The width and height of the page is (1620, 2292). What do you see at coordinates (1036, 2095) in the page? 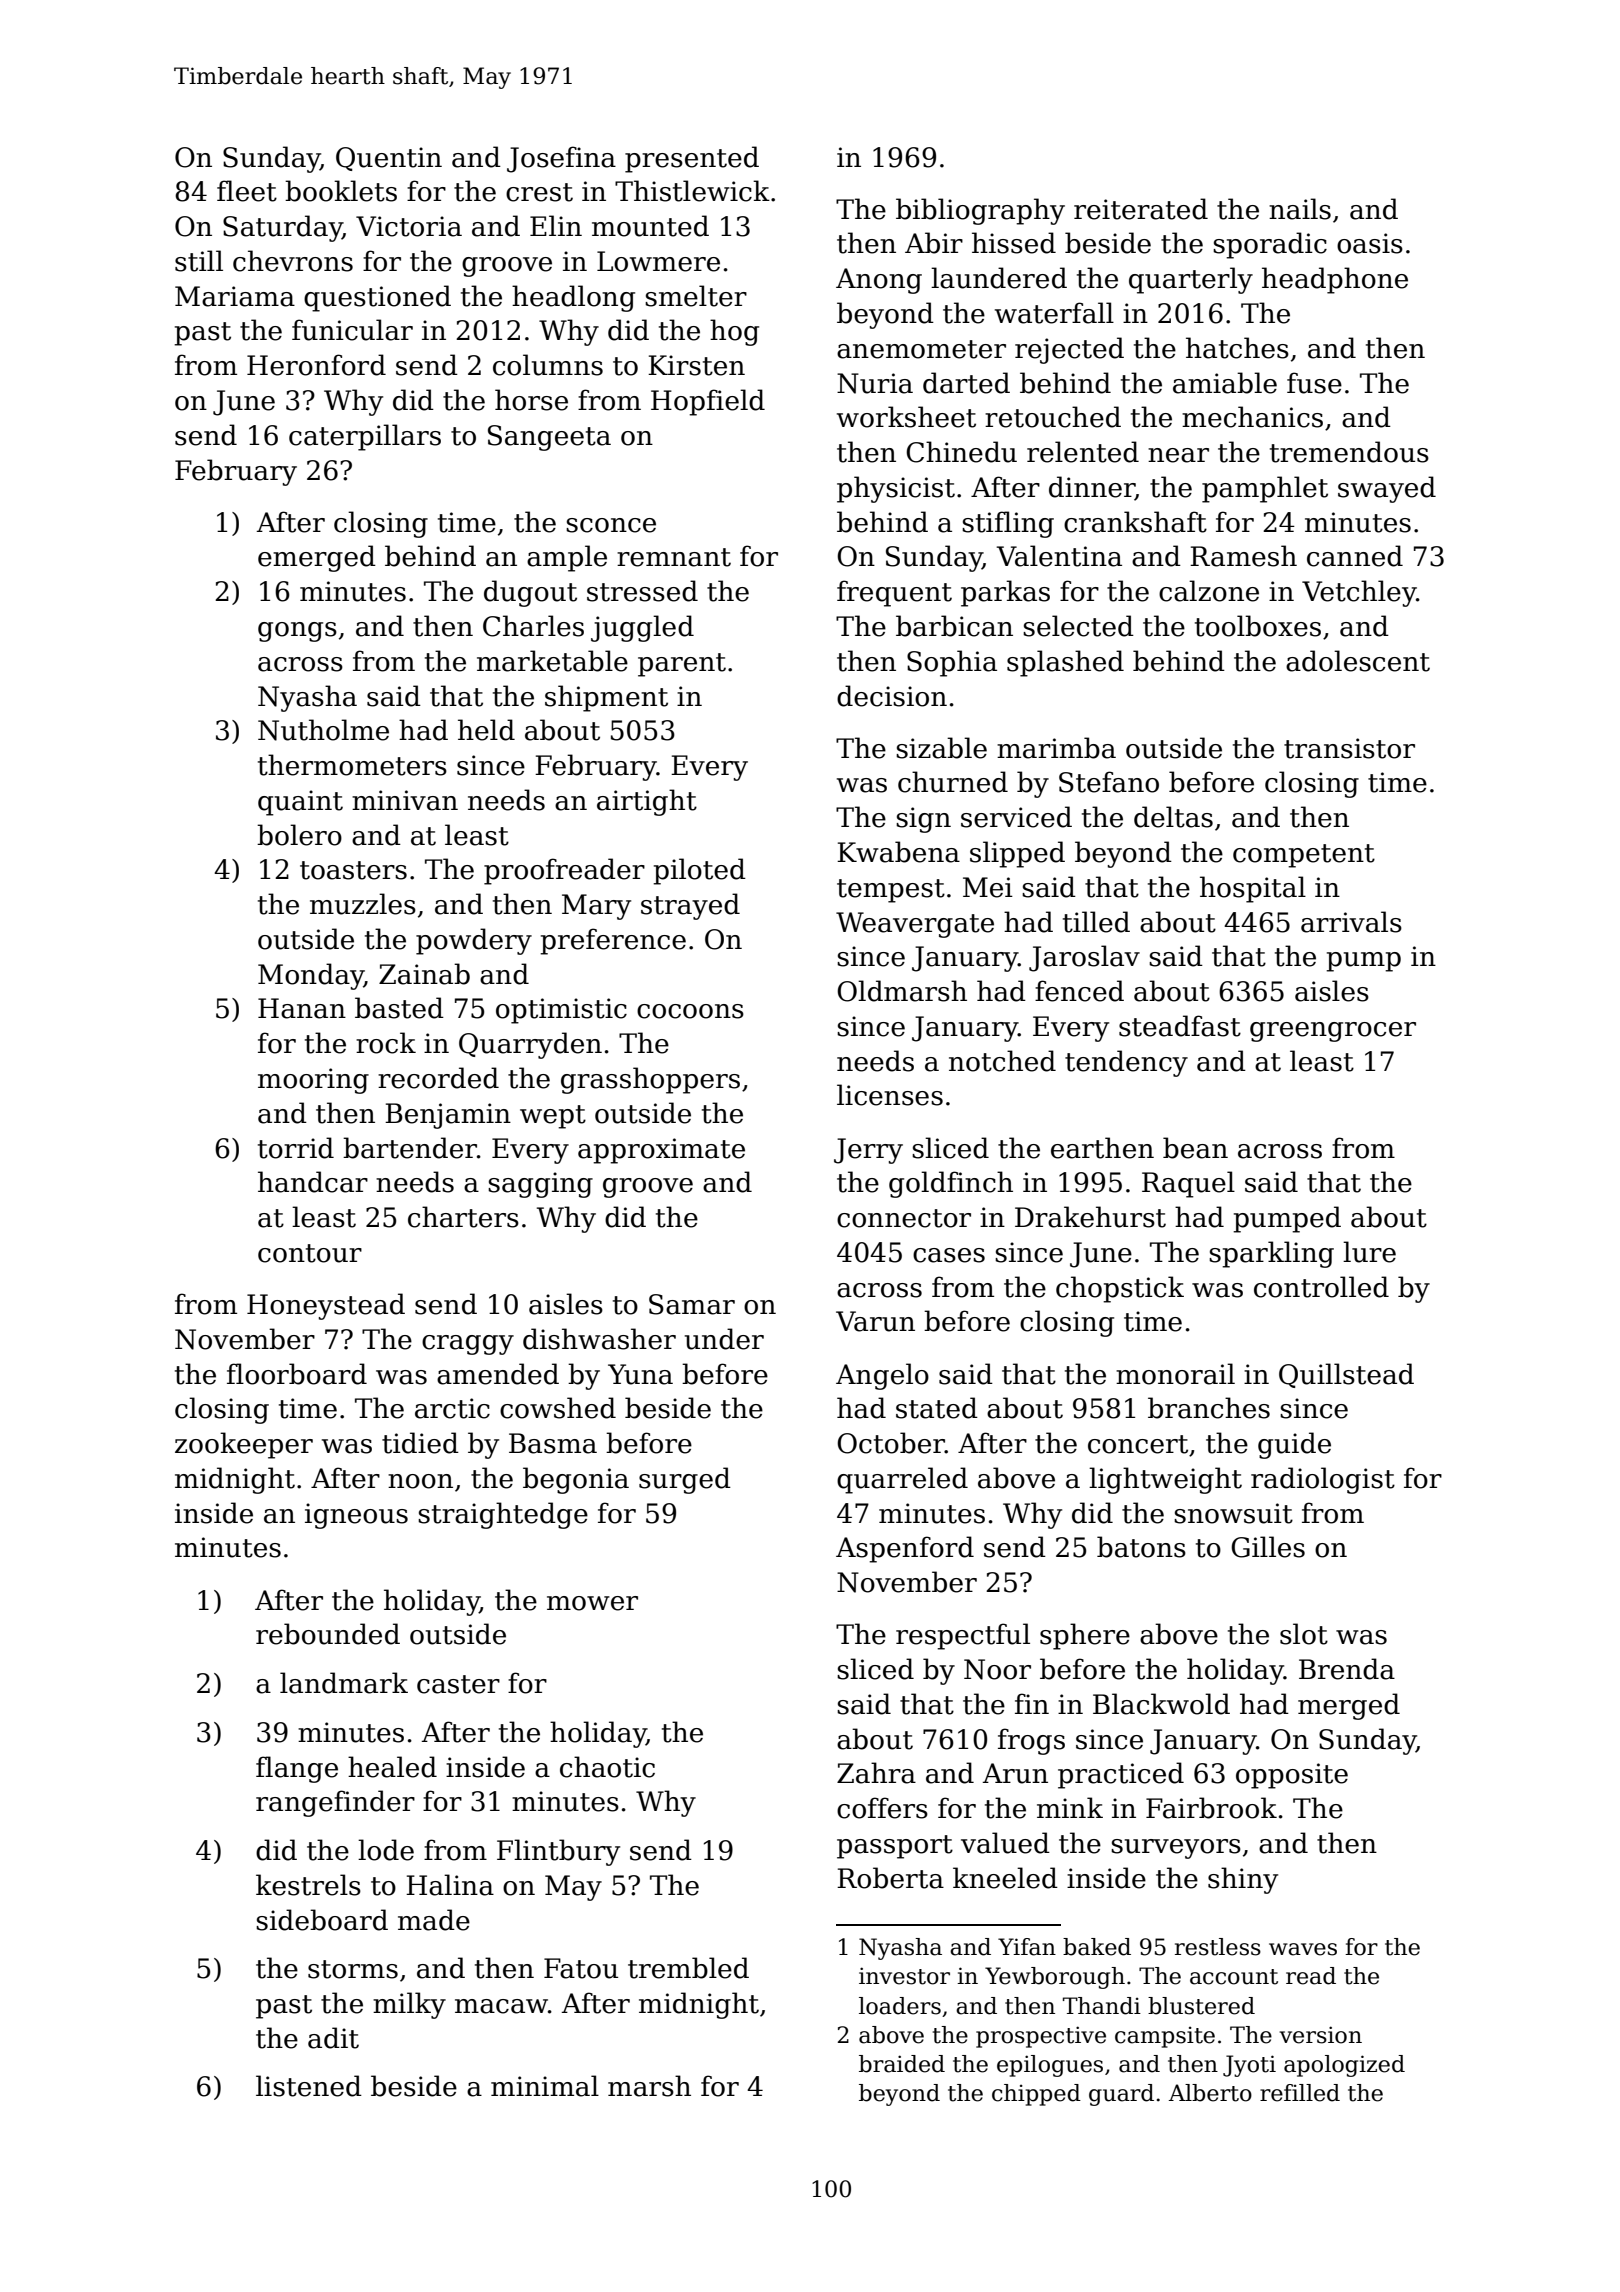
I see `chipped` at bounding box center [1036, 2095].
